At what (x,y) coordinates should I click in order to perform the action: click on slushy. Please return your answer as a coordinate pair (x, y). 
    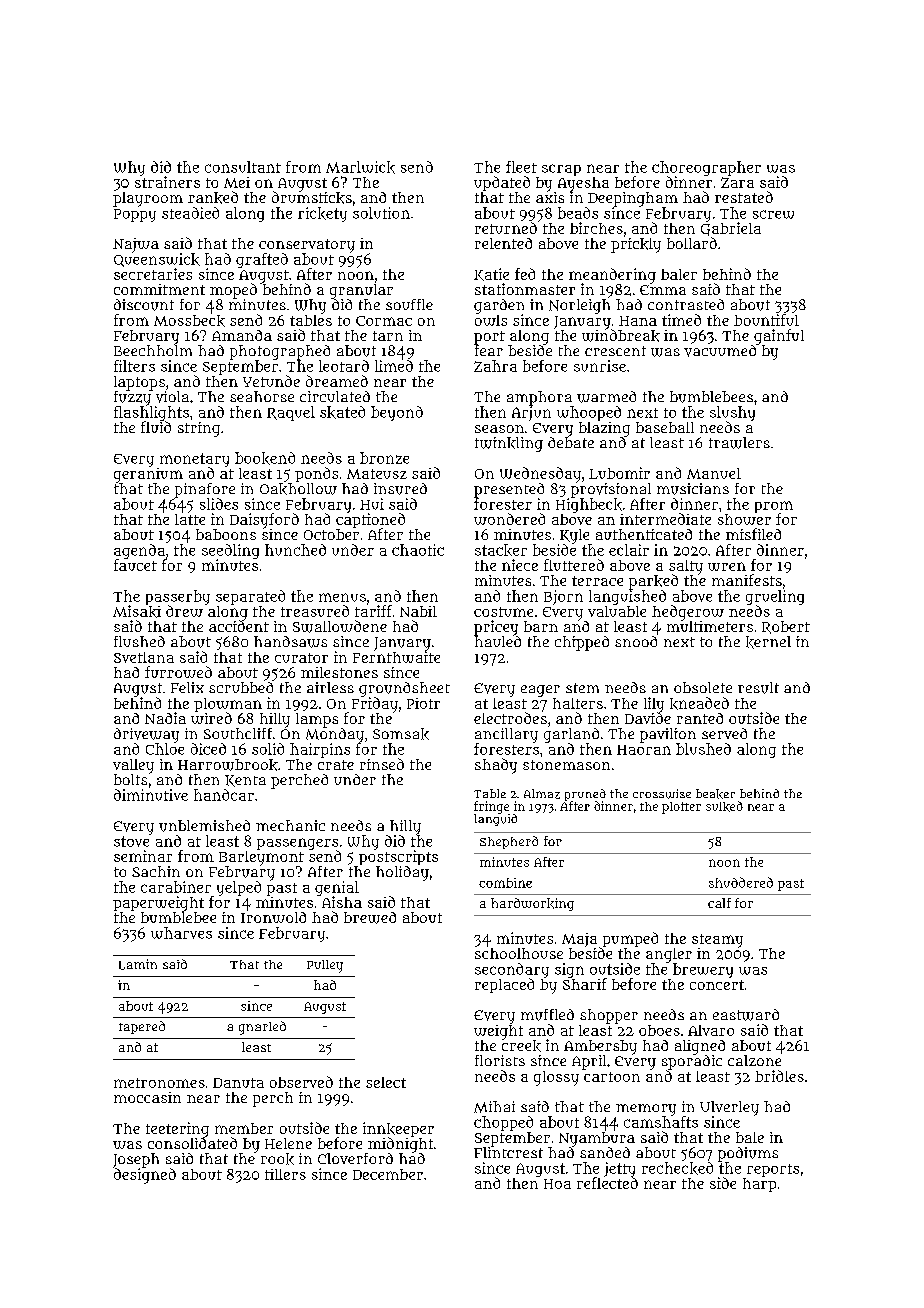
    Looking at the image, I should click on (732, 413).
